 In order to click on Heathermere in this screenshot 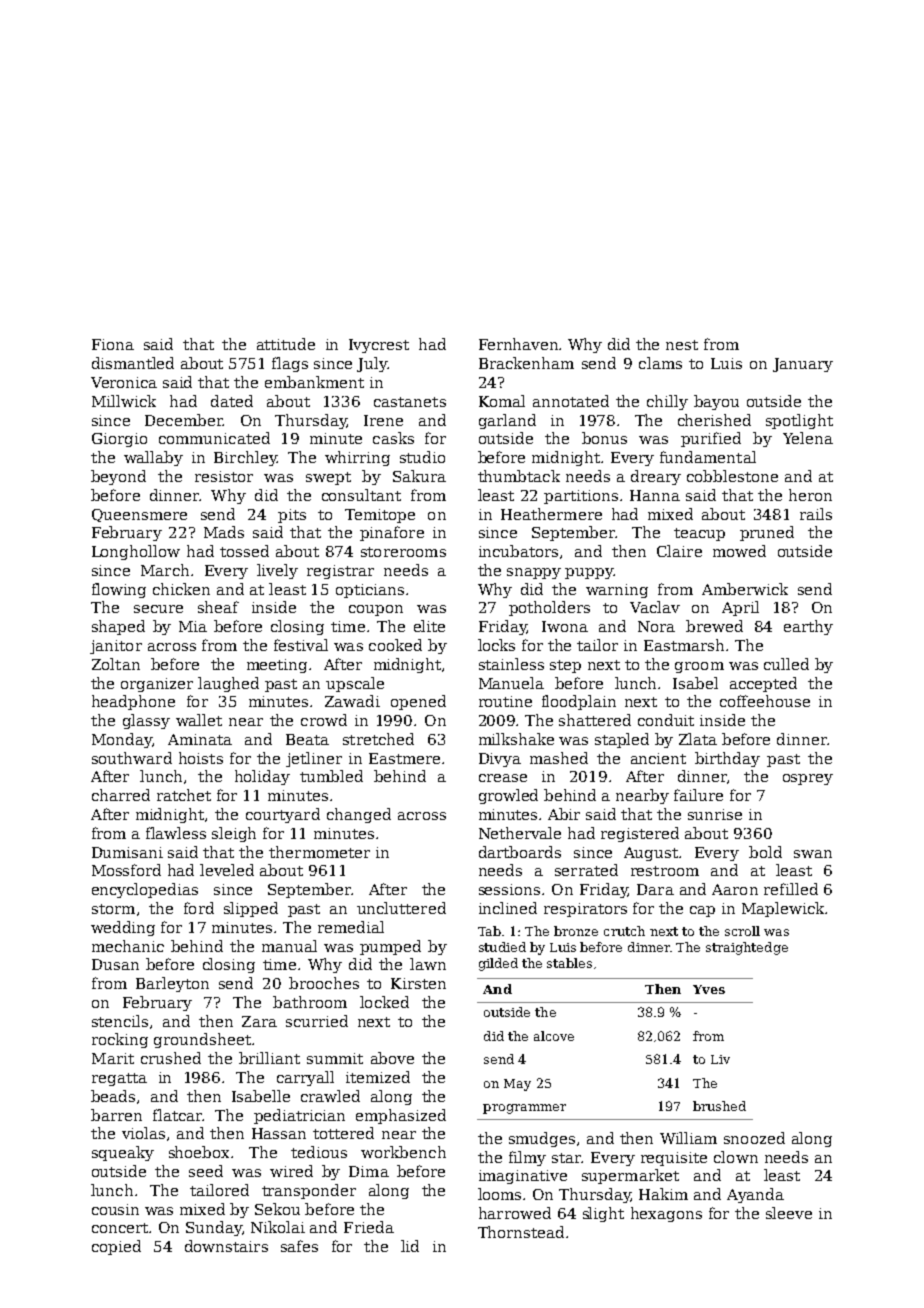, I will do `click(551, 514)`.
